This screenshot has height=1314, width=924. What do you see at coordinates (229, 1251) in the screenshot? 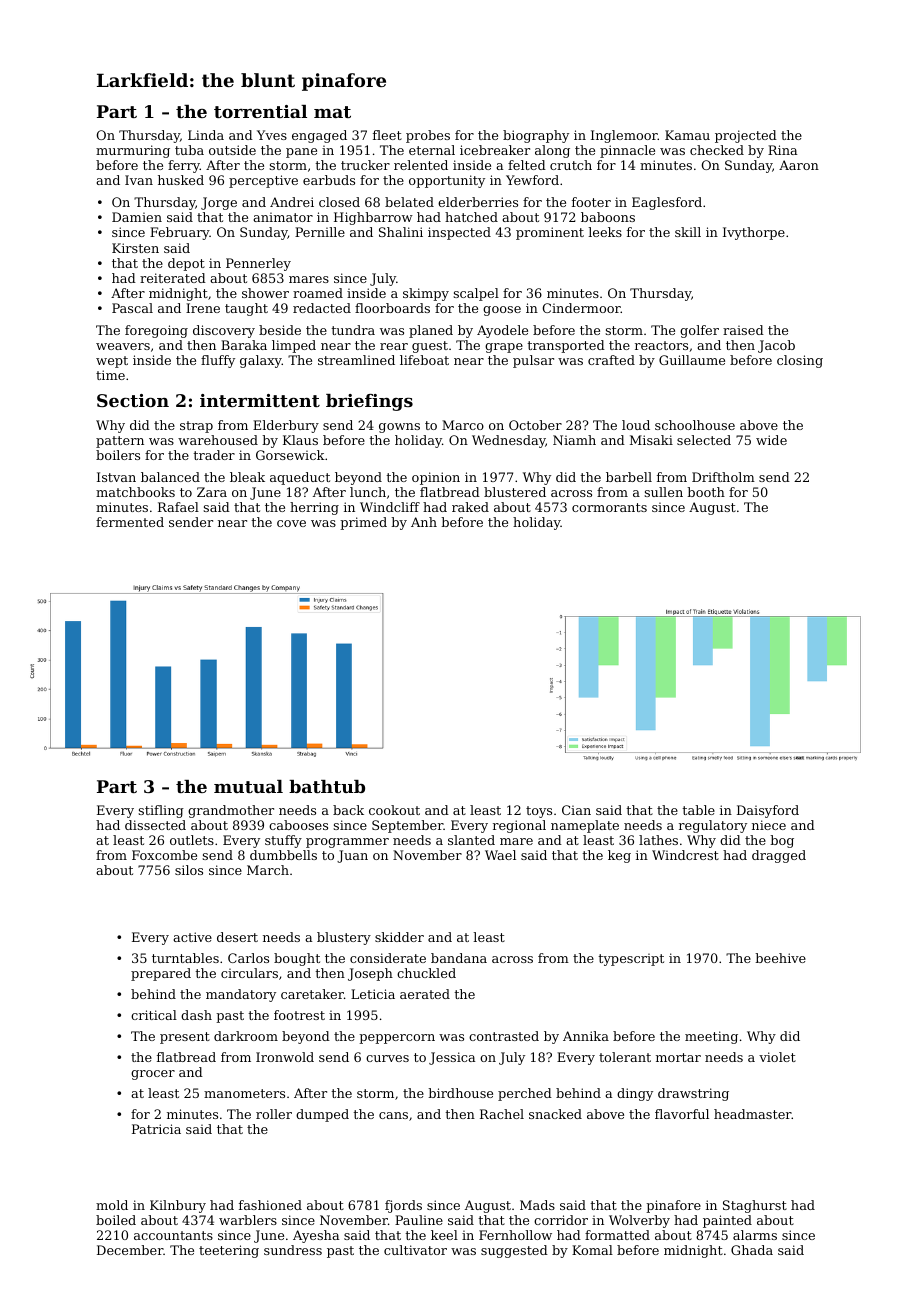
I see `teetering` at bounding box center [229, 1251].
